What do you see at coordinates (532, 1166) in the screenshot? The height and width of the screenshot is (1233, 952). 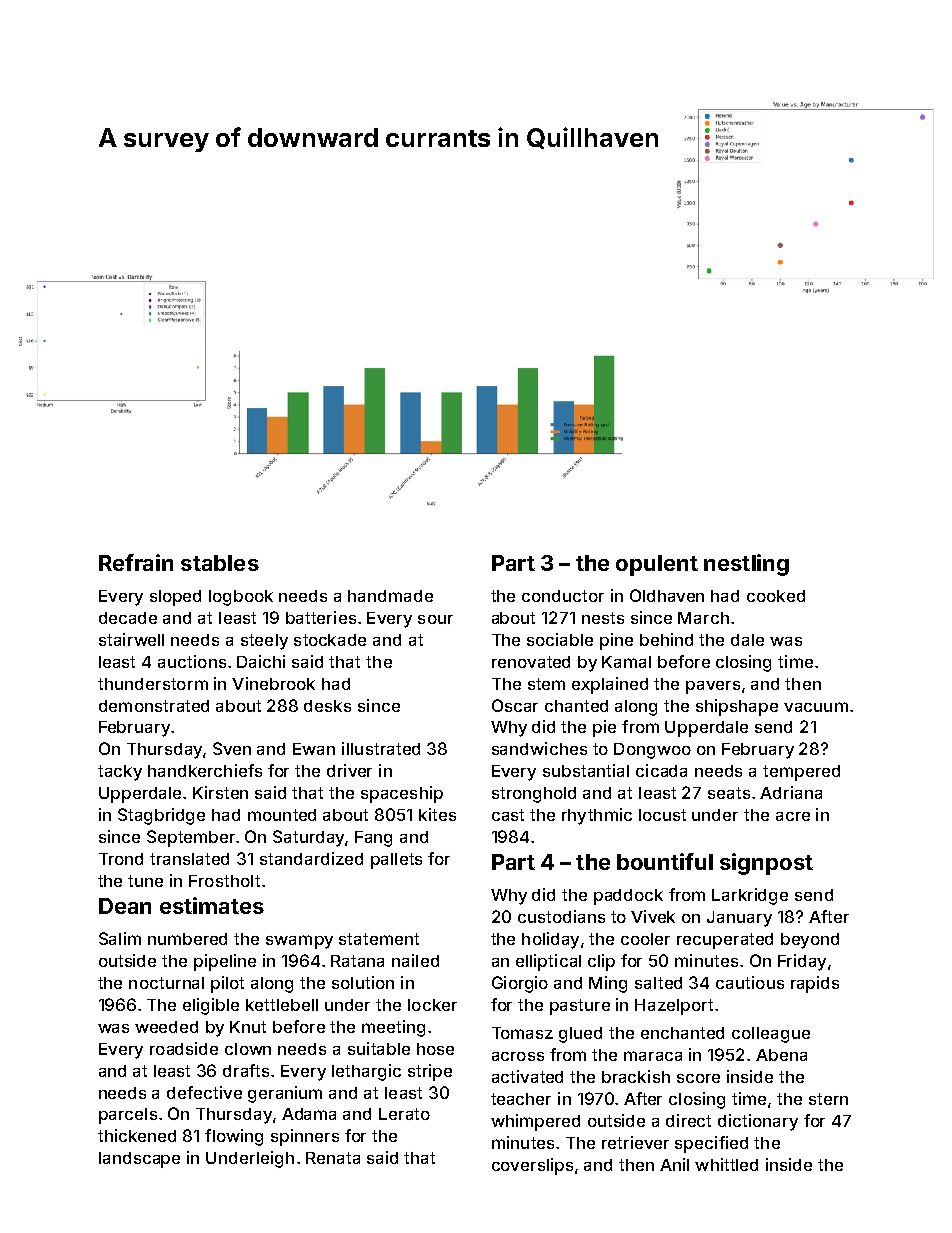 I see `coverslips` at bounding box center [532, 1166].
